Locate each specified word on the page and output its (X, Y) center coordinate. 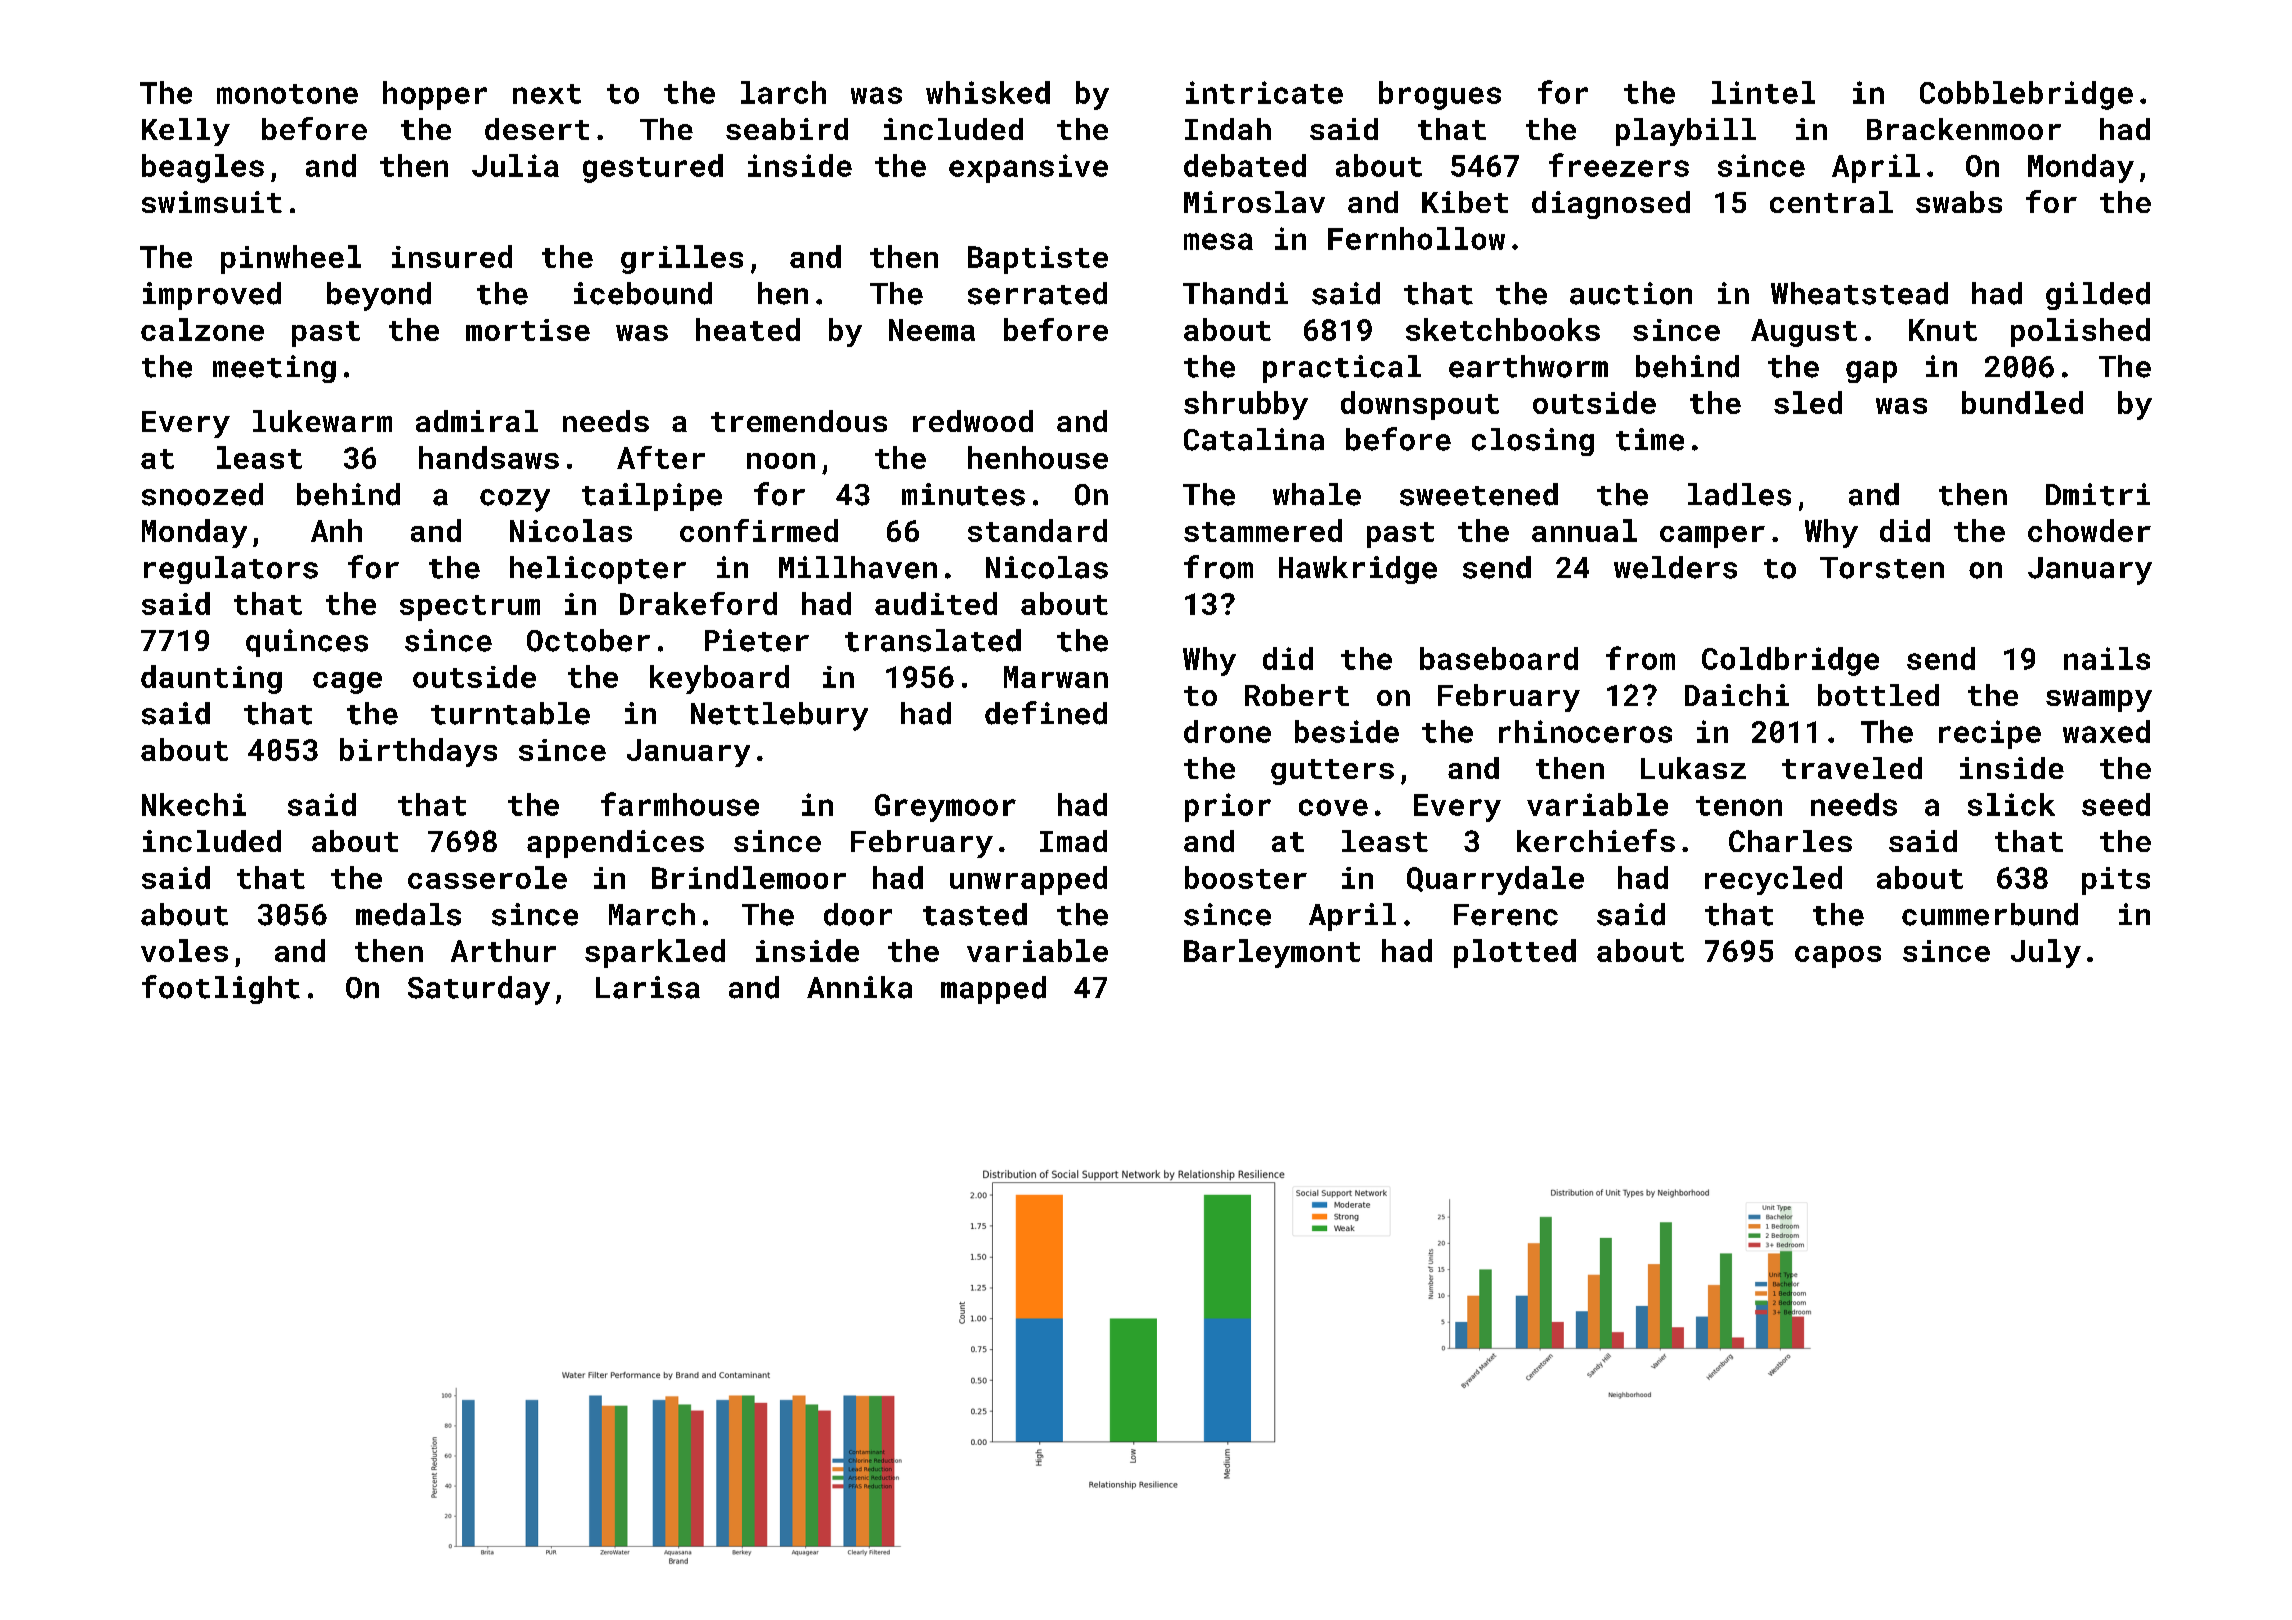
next (547, 94)
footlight (221, 989)
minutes (963, 494)
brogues (1440, 95)
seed (2116, 804)
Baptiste (1038, 260)
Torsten (1882, 568)
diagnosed (1611, 205)
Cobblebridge (2026, 95)
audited (936, 603)
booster (1246, 877)
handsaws (489, 457)
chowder (2089, 530)
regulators (231, 570)
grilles (682, 259)
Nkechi (194, 804)
